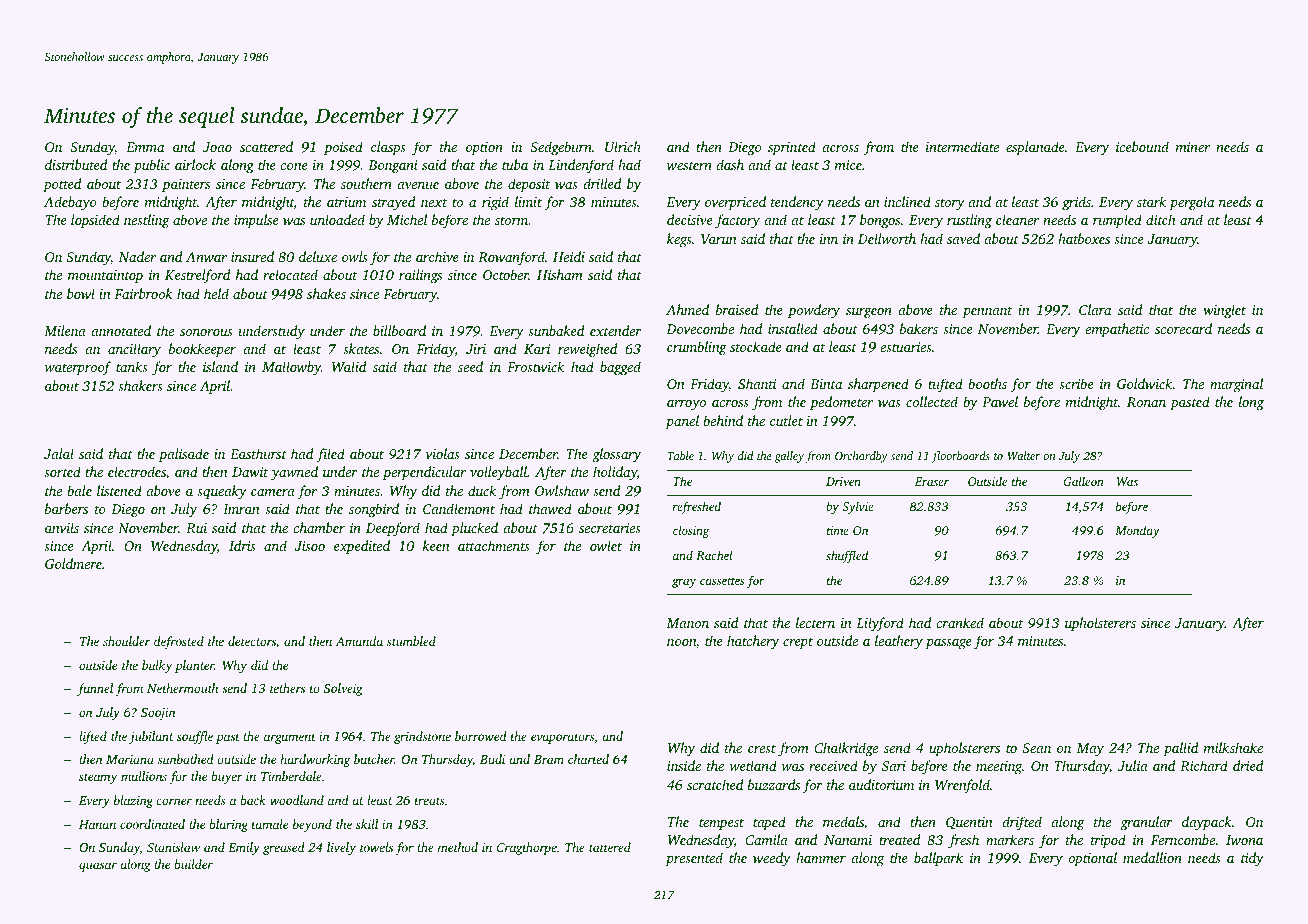 The image size is (1308, 924). Describe the element at coordinates (963, 238) in the document. I see `saved` at that location.
